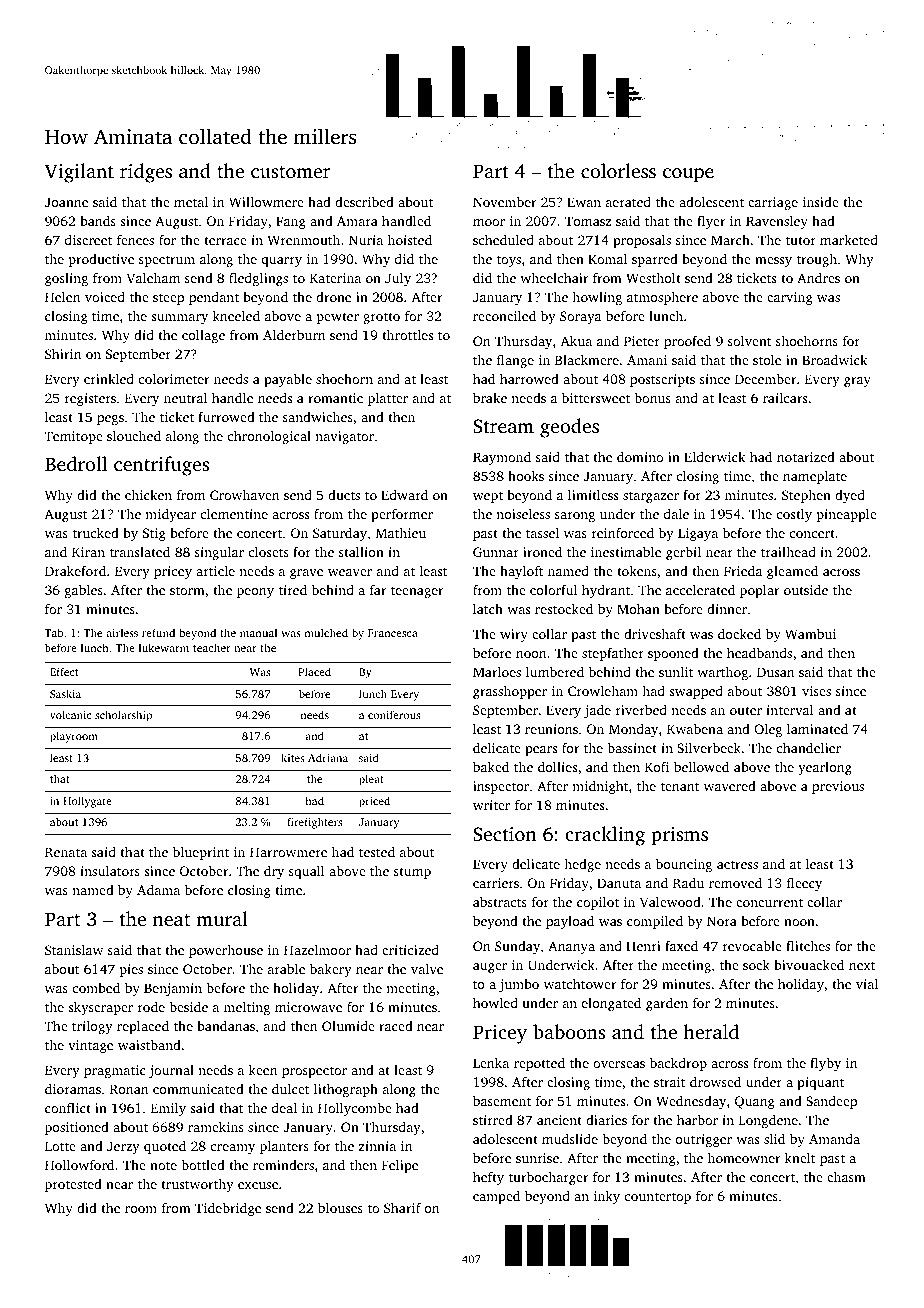 The image size is (924, 1308). I want to click on chicken, so click(148, 495).
